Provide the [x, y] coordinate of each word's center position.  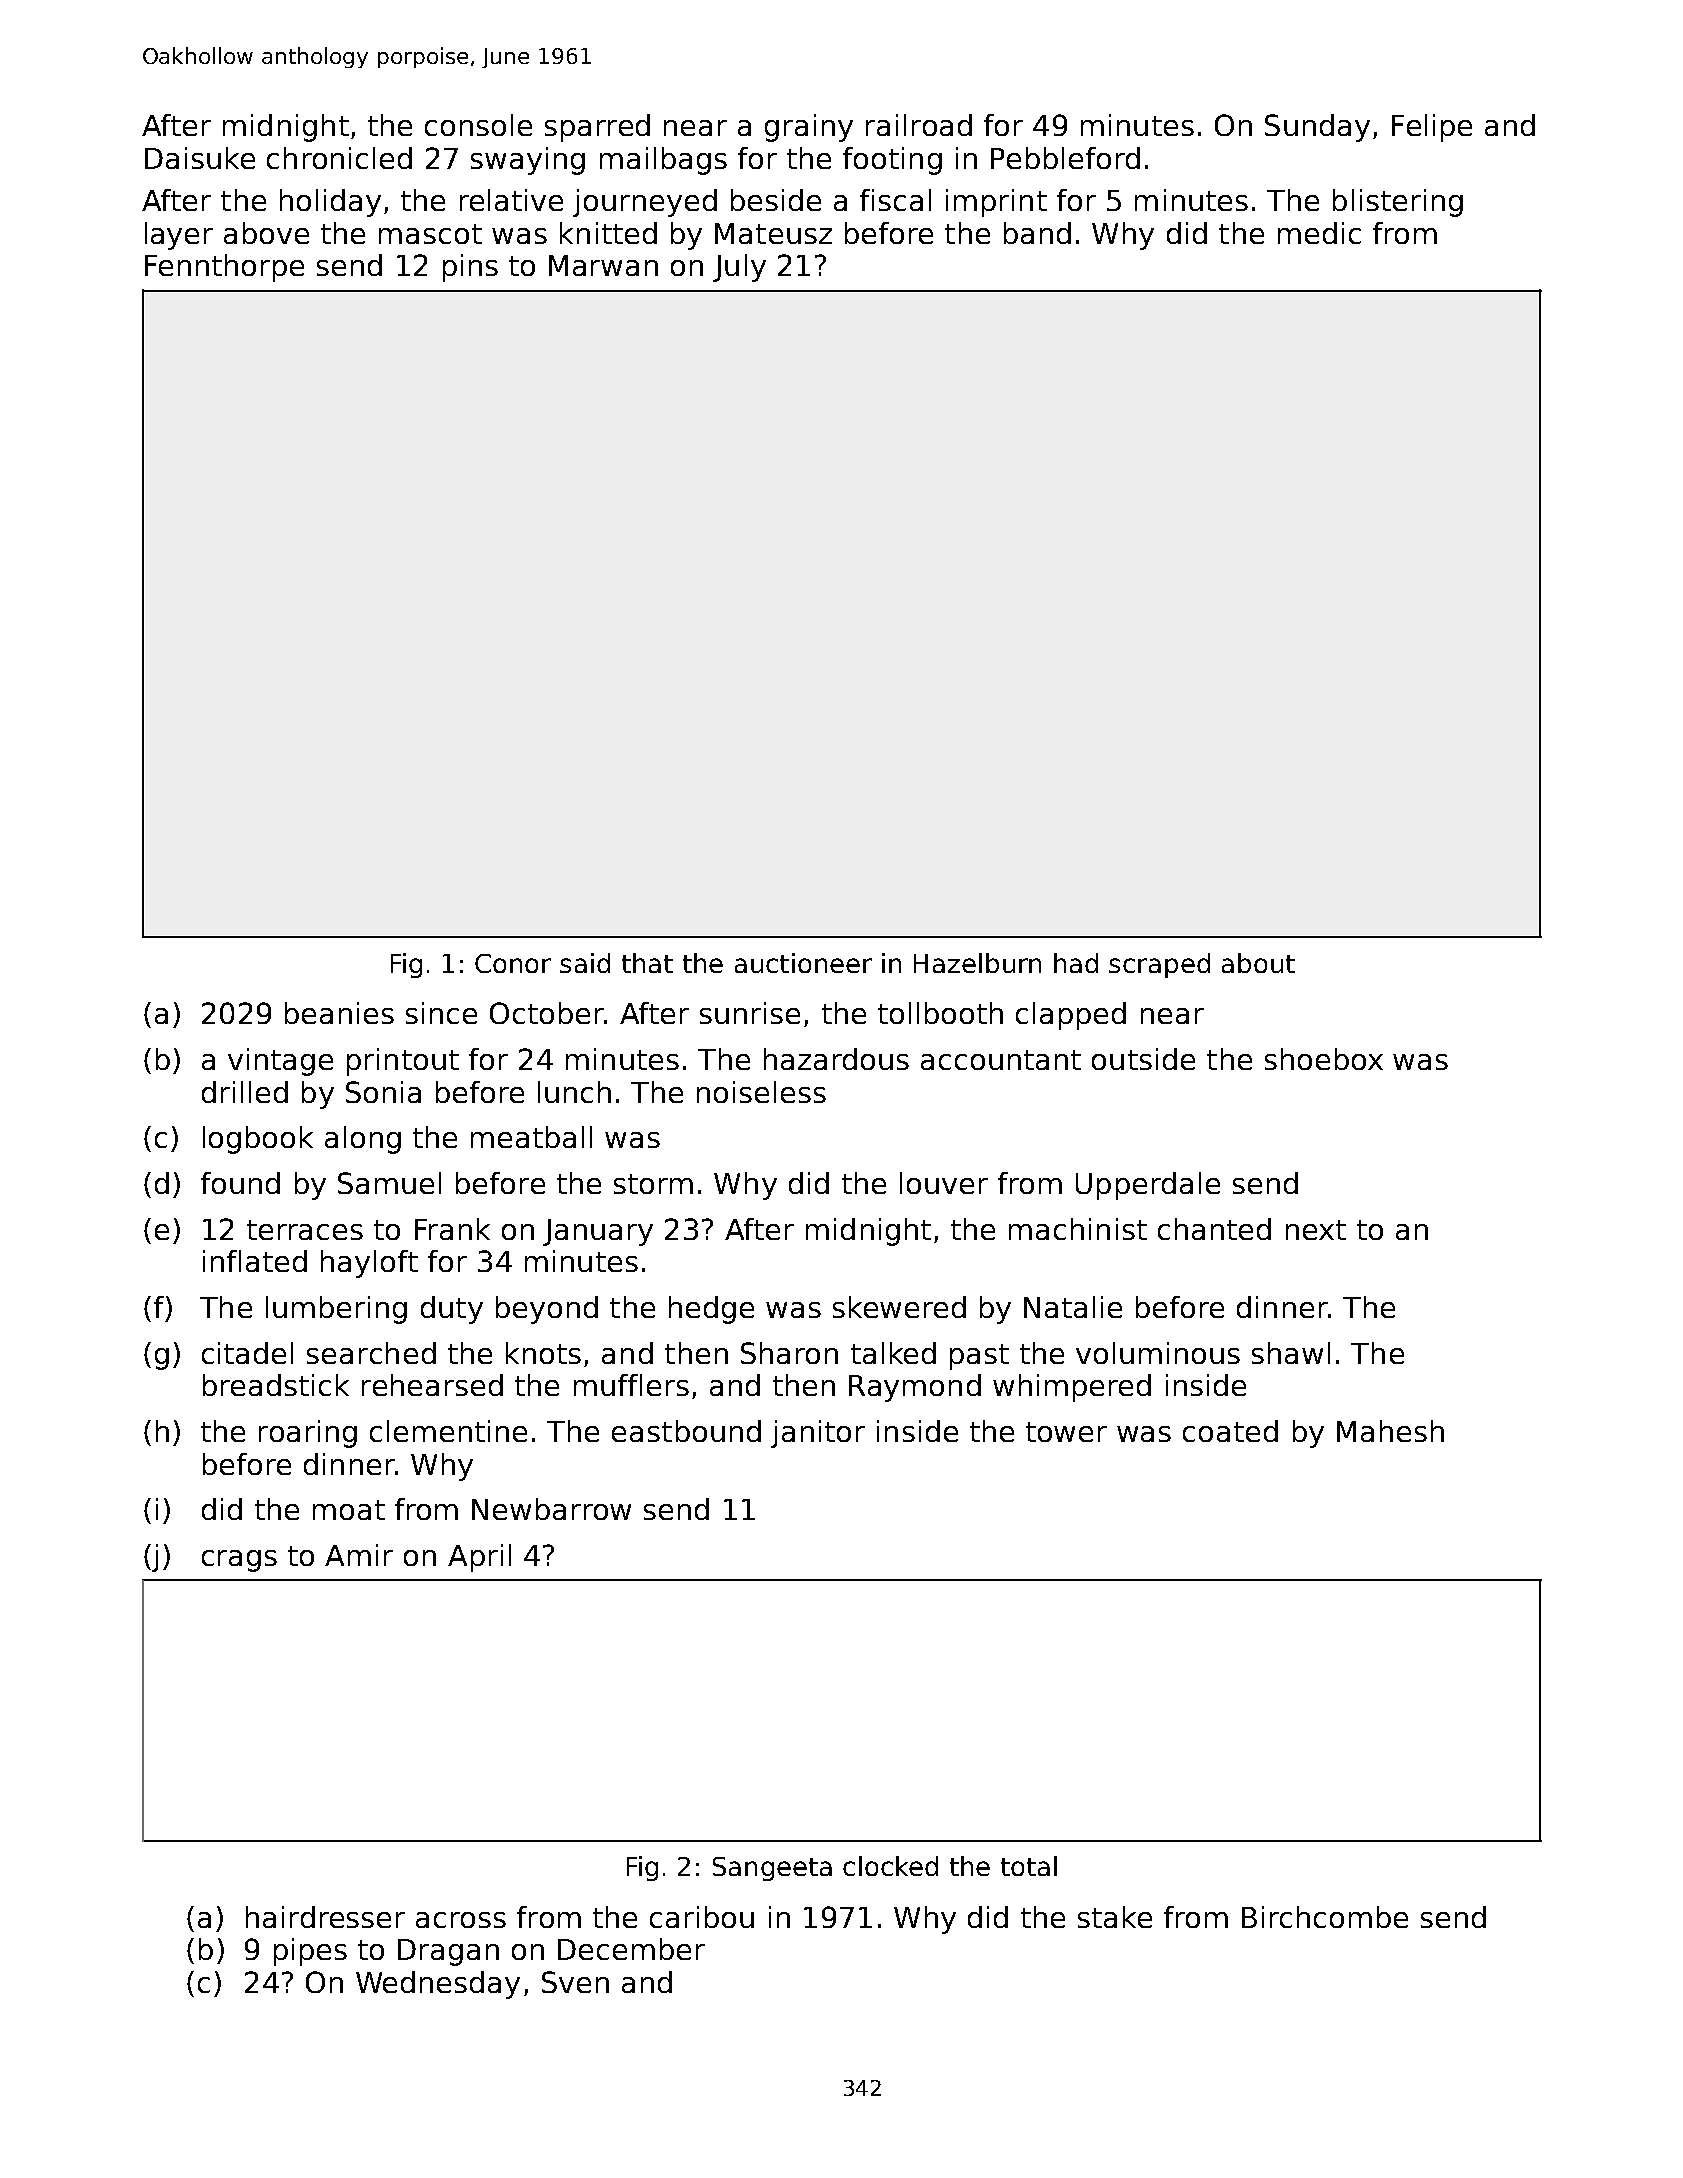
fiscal [895, 200]
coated [1230, 1431]
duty [452, 1310]
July [739, 268]
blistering [1398, 203]
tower [1066, 1432]
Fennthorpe [224, 268]
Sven [575, 1982]
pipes [310, 1952]
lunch [574, 1092]
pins [470, 268]
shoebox [1324, 1059]
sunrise [750, 1013]
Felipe [1432, 128]
